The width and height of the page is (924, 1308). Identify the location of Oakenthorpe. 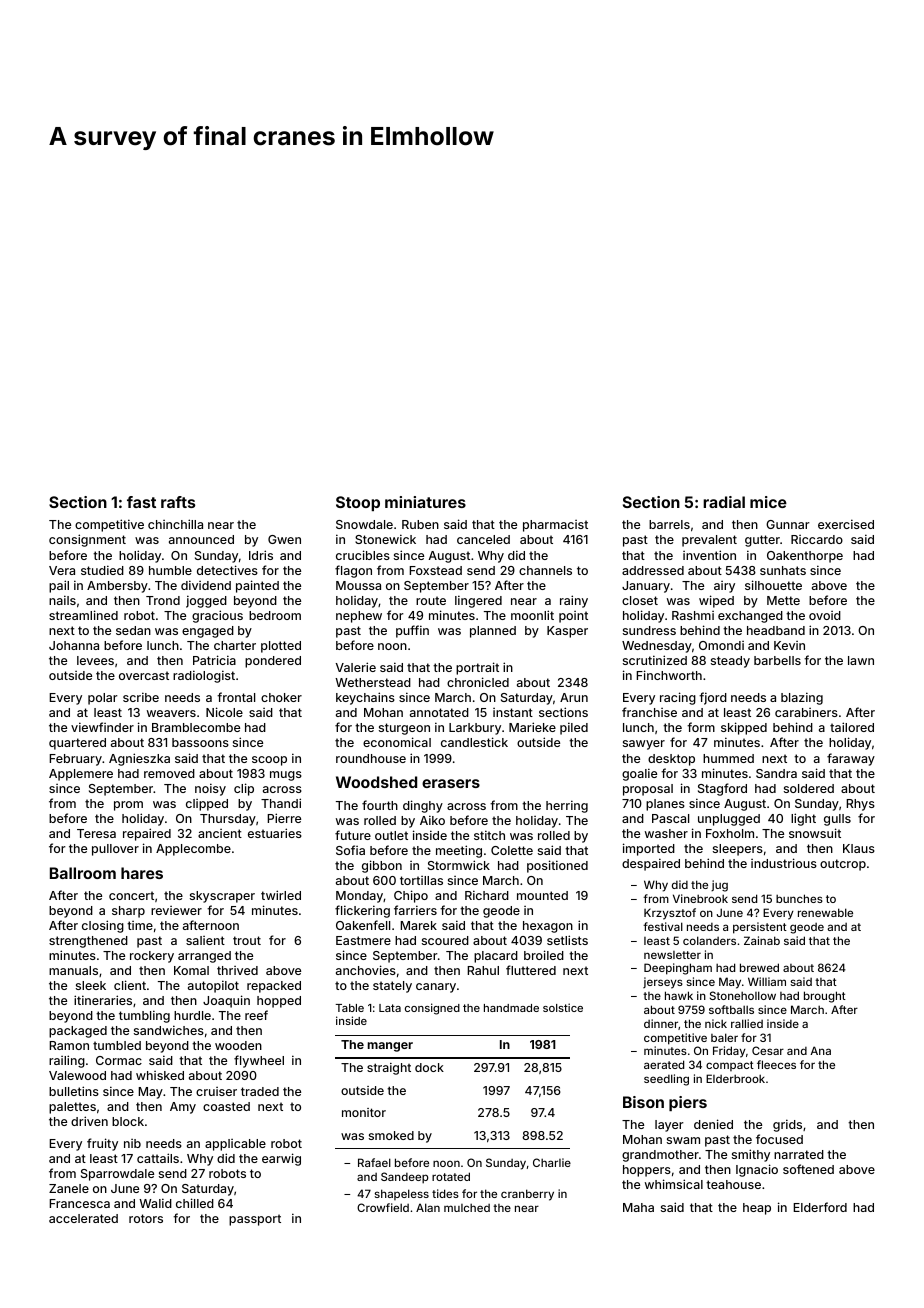
(805, 557).
